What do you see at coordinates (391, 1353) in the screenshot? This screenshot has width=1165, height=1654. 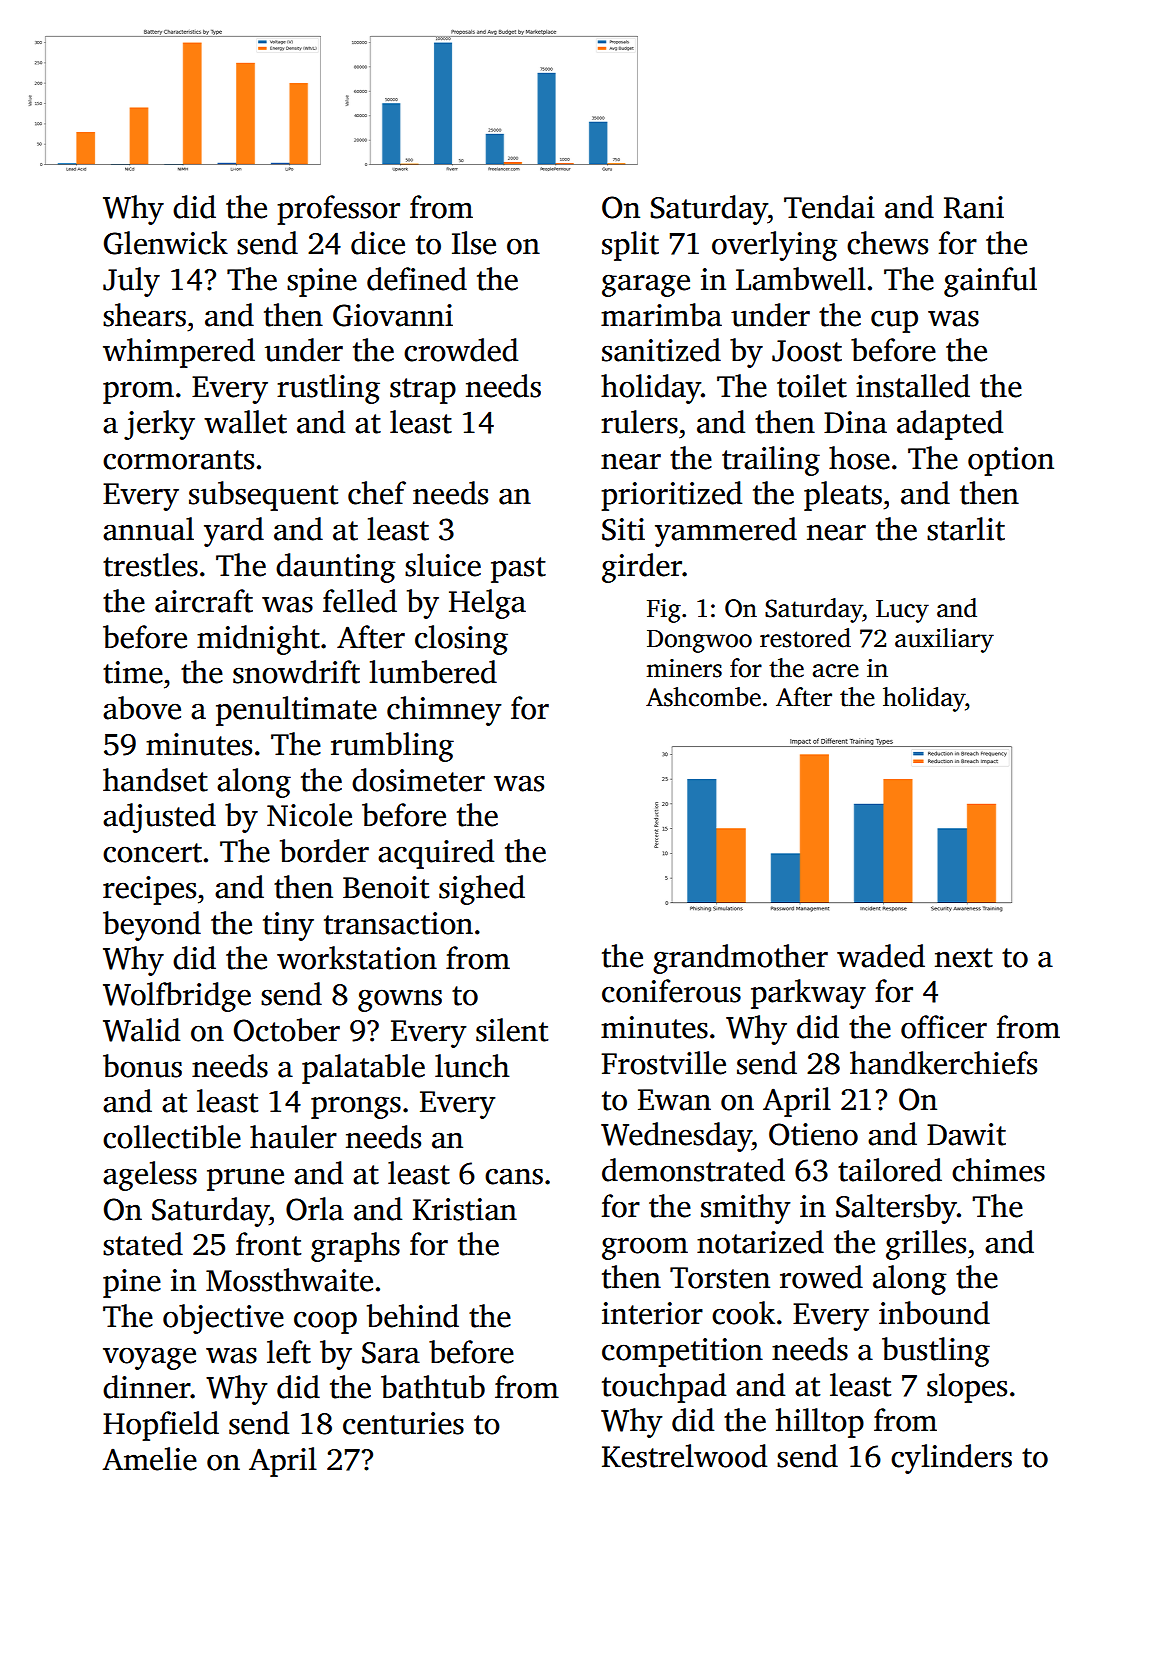 I see `Sara` at bounding box center [391, 1353].
